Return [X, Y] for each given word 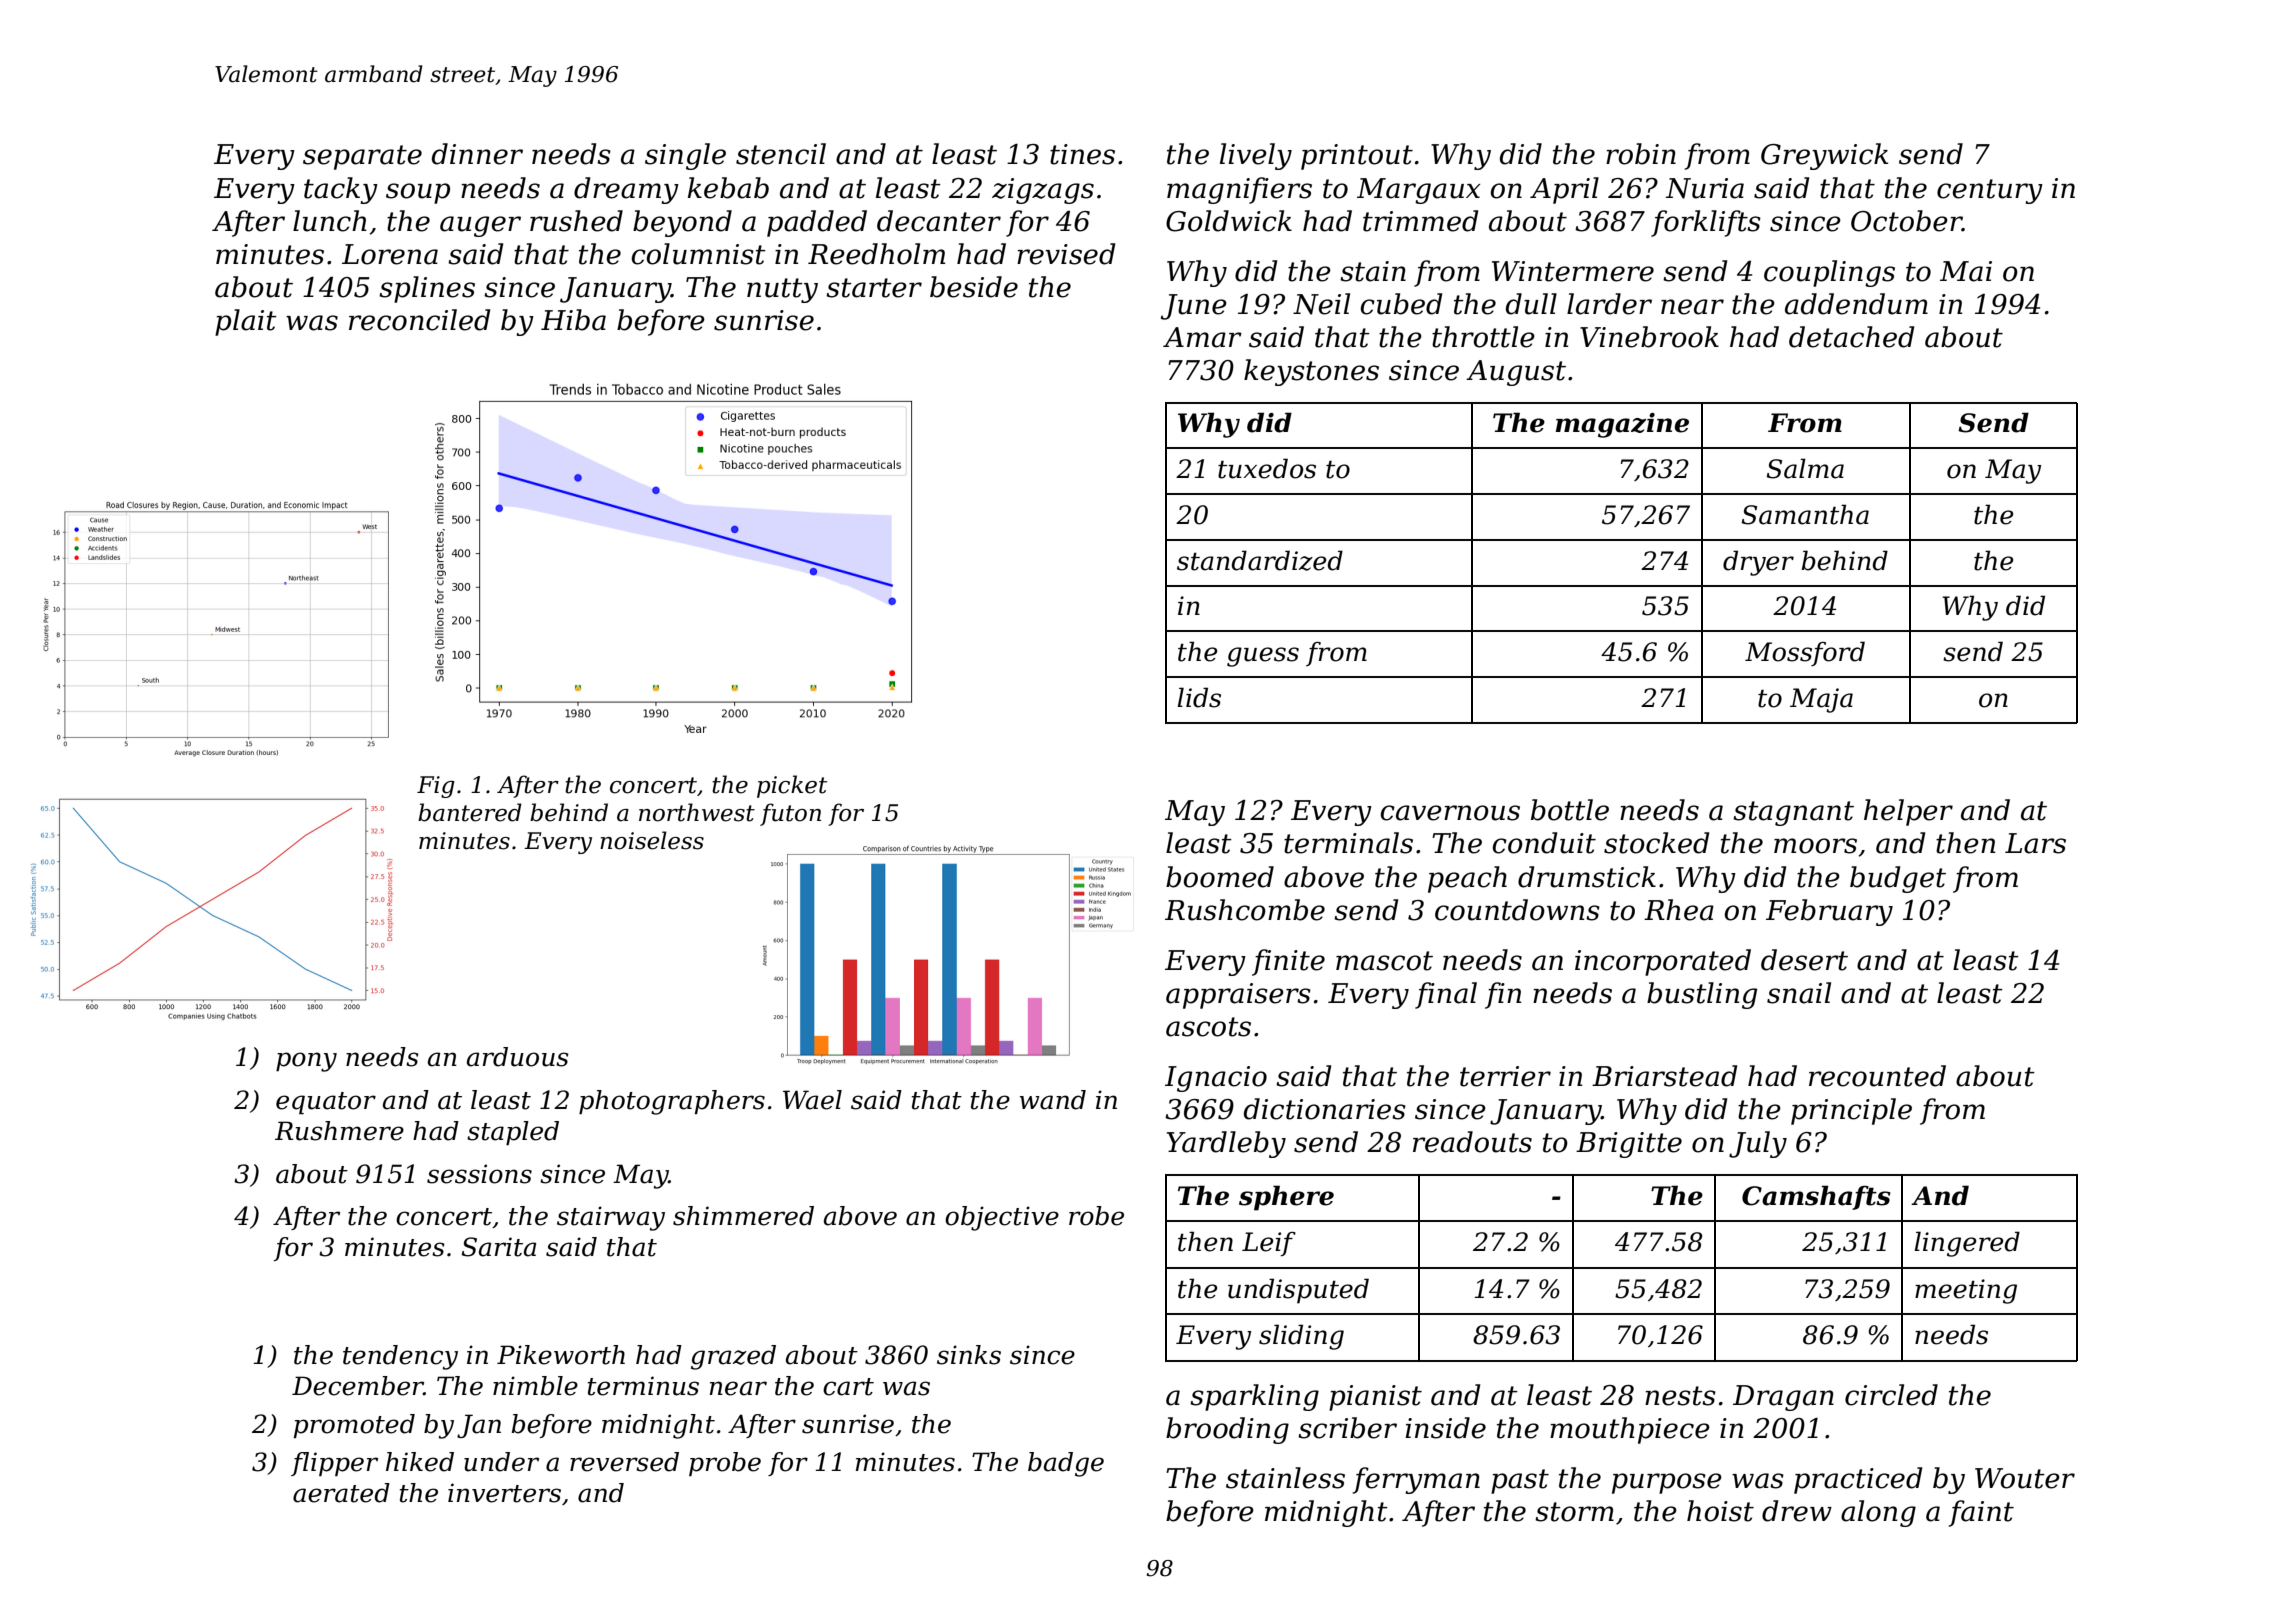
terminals [1348, 843]
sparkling [1254, 1397]
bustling [1702, 995]
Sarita [499, 1247]
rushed [576, 221]
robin [1641, 154]
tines [1082, 154]
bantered [470, 812]
